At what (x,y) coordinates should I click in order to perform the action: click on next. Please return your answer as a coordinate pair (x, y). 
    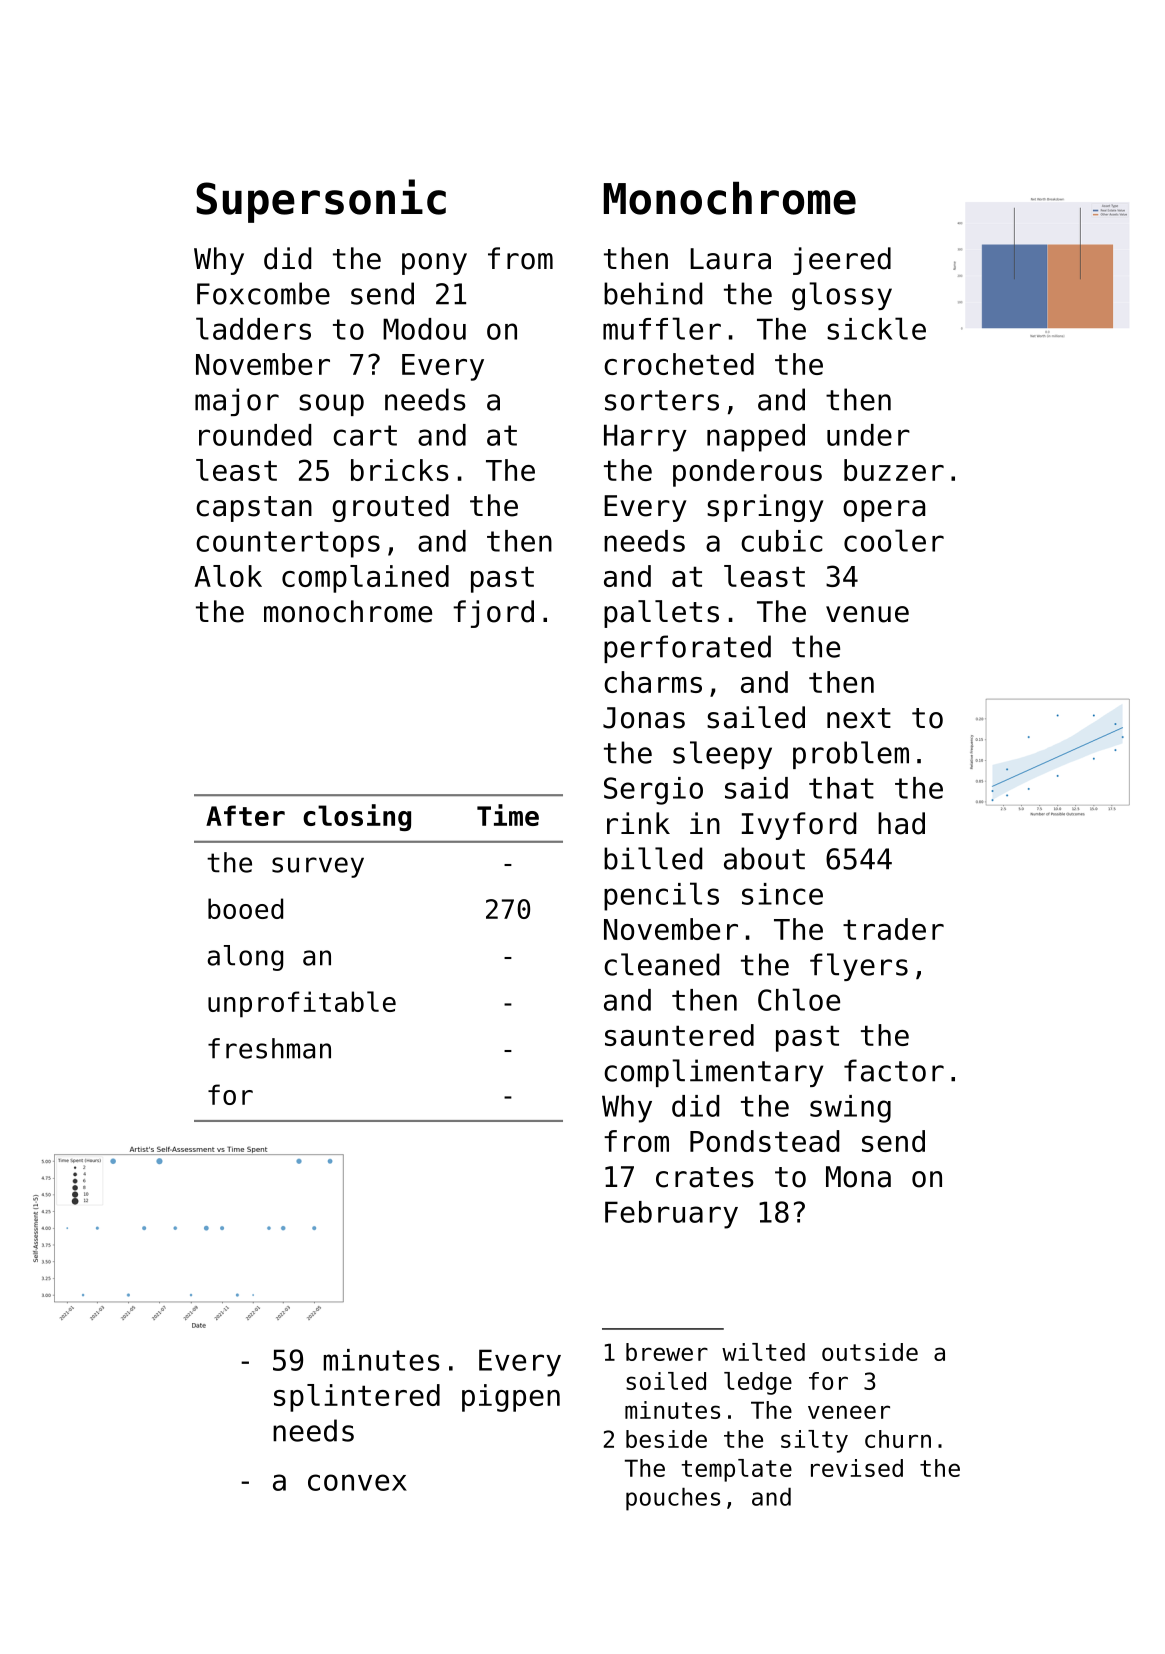
    Looking at the image, I should click on (859, 718).
